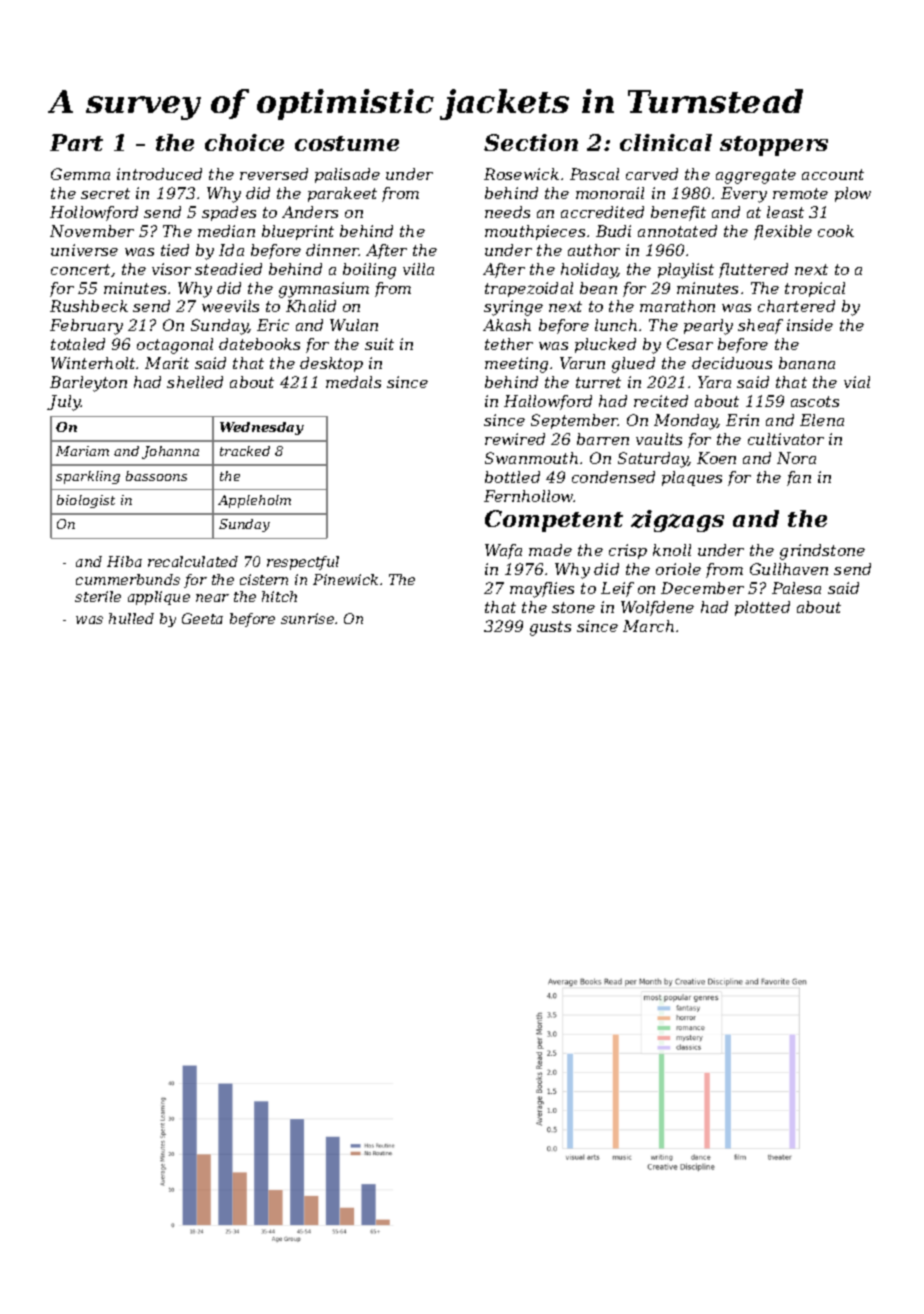  What do you see at coordinates (853, 194) in the image?
I see `plow` at bounding box center [853, 194].
